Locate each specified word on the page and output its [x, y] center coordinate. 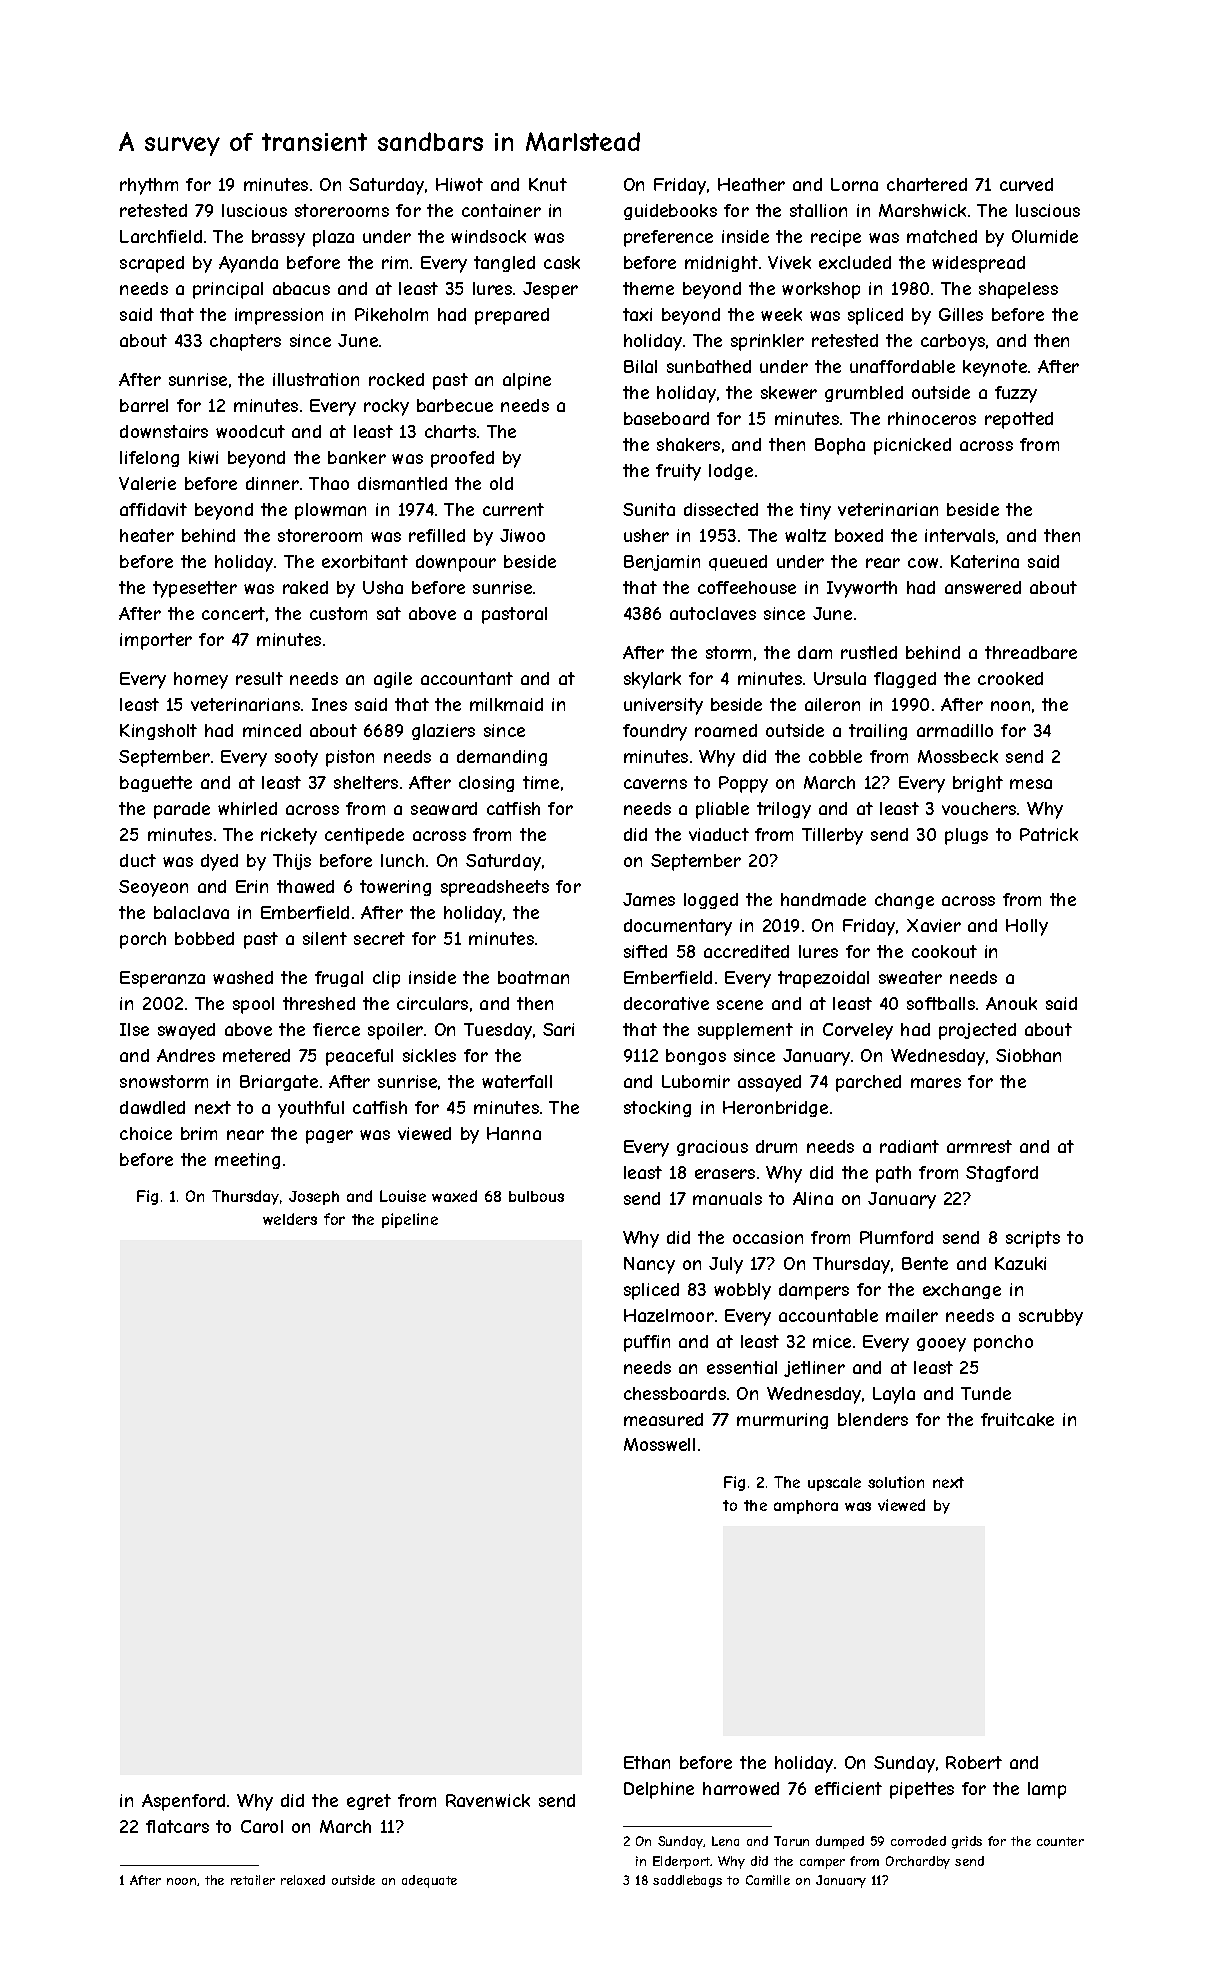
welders [290, 1219]
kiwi [203, 457]
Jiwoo [522, 535]
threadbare [1031, 652]
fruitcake [1017, 1419]
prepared [512, 316]
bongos [696, 1057]
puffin [647, 1343]
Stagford [1002, 1174]
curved [1026, 184]
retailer [253, 1880]
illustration [316, 379]
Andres [186, 1055]
